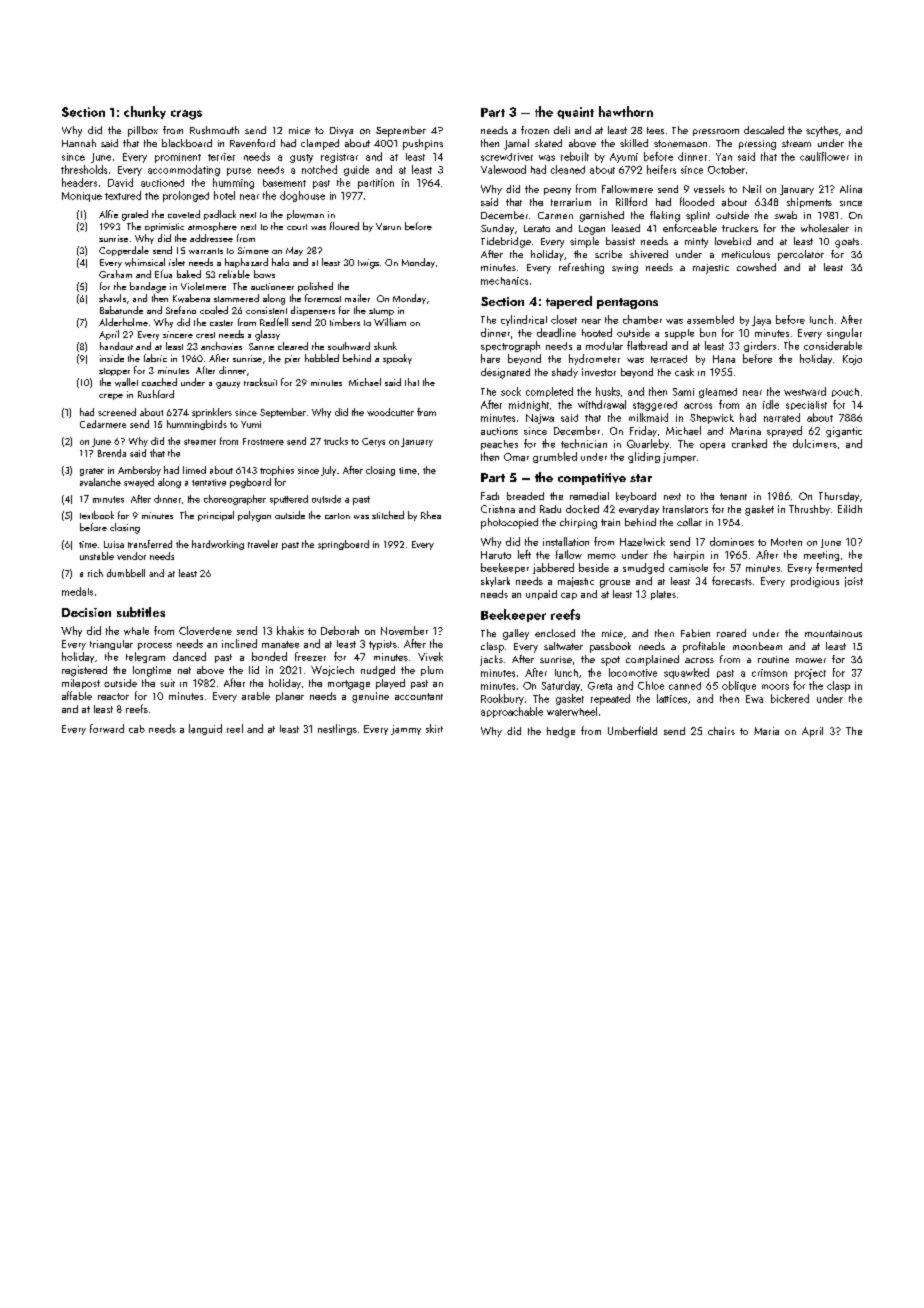 Image resolution: width=924 pixels, height=1308 pixels. What do you see at coordinates (216, 516) in the screenshot?
I see `principal` at bounding box center [216, 516].
